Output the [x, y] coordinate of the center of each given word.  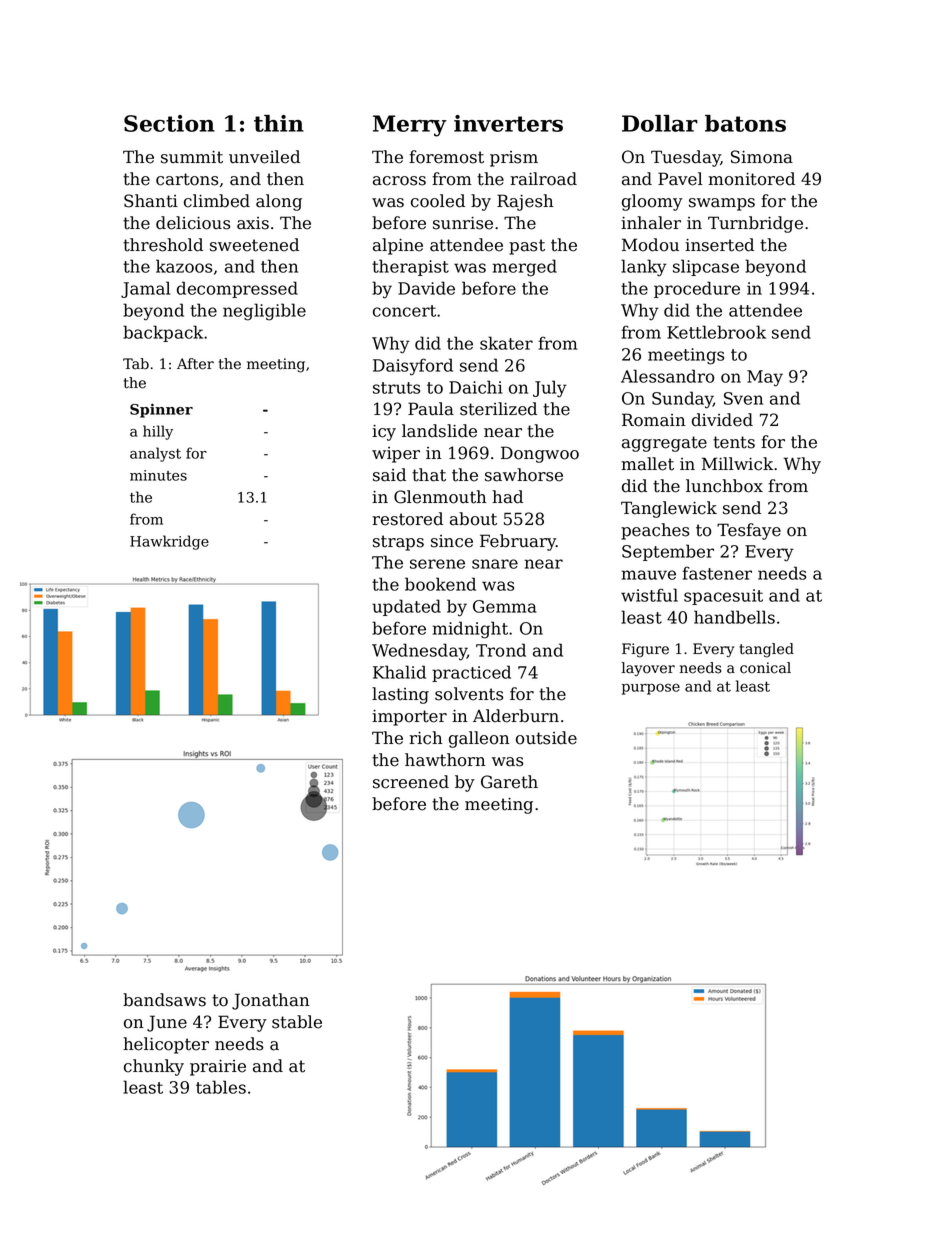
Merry [410, 126]
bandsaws [164, 1000]
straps [398, 543]
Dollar [660, 123]
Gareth [509, 782]
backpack [163, 333]
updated [406, 607]
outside [546, 738]
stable [297, 1022]
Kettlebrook [716, 332]
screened [411, 782]
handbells [734, 617]
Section [169, 123]
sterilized [498, 409]
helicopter [166, 1045]
